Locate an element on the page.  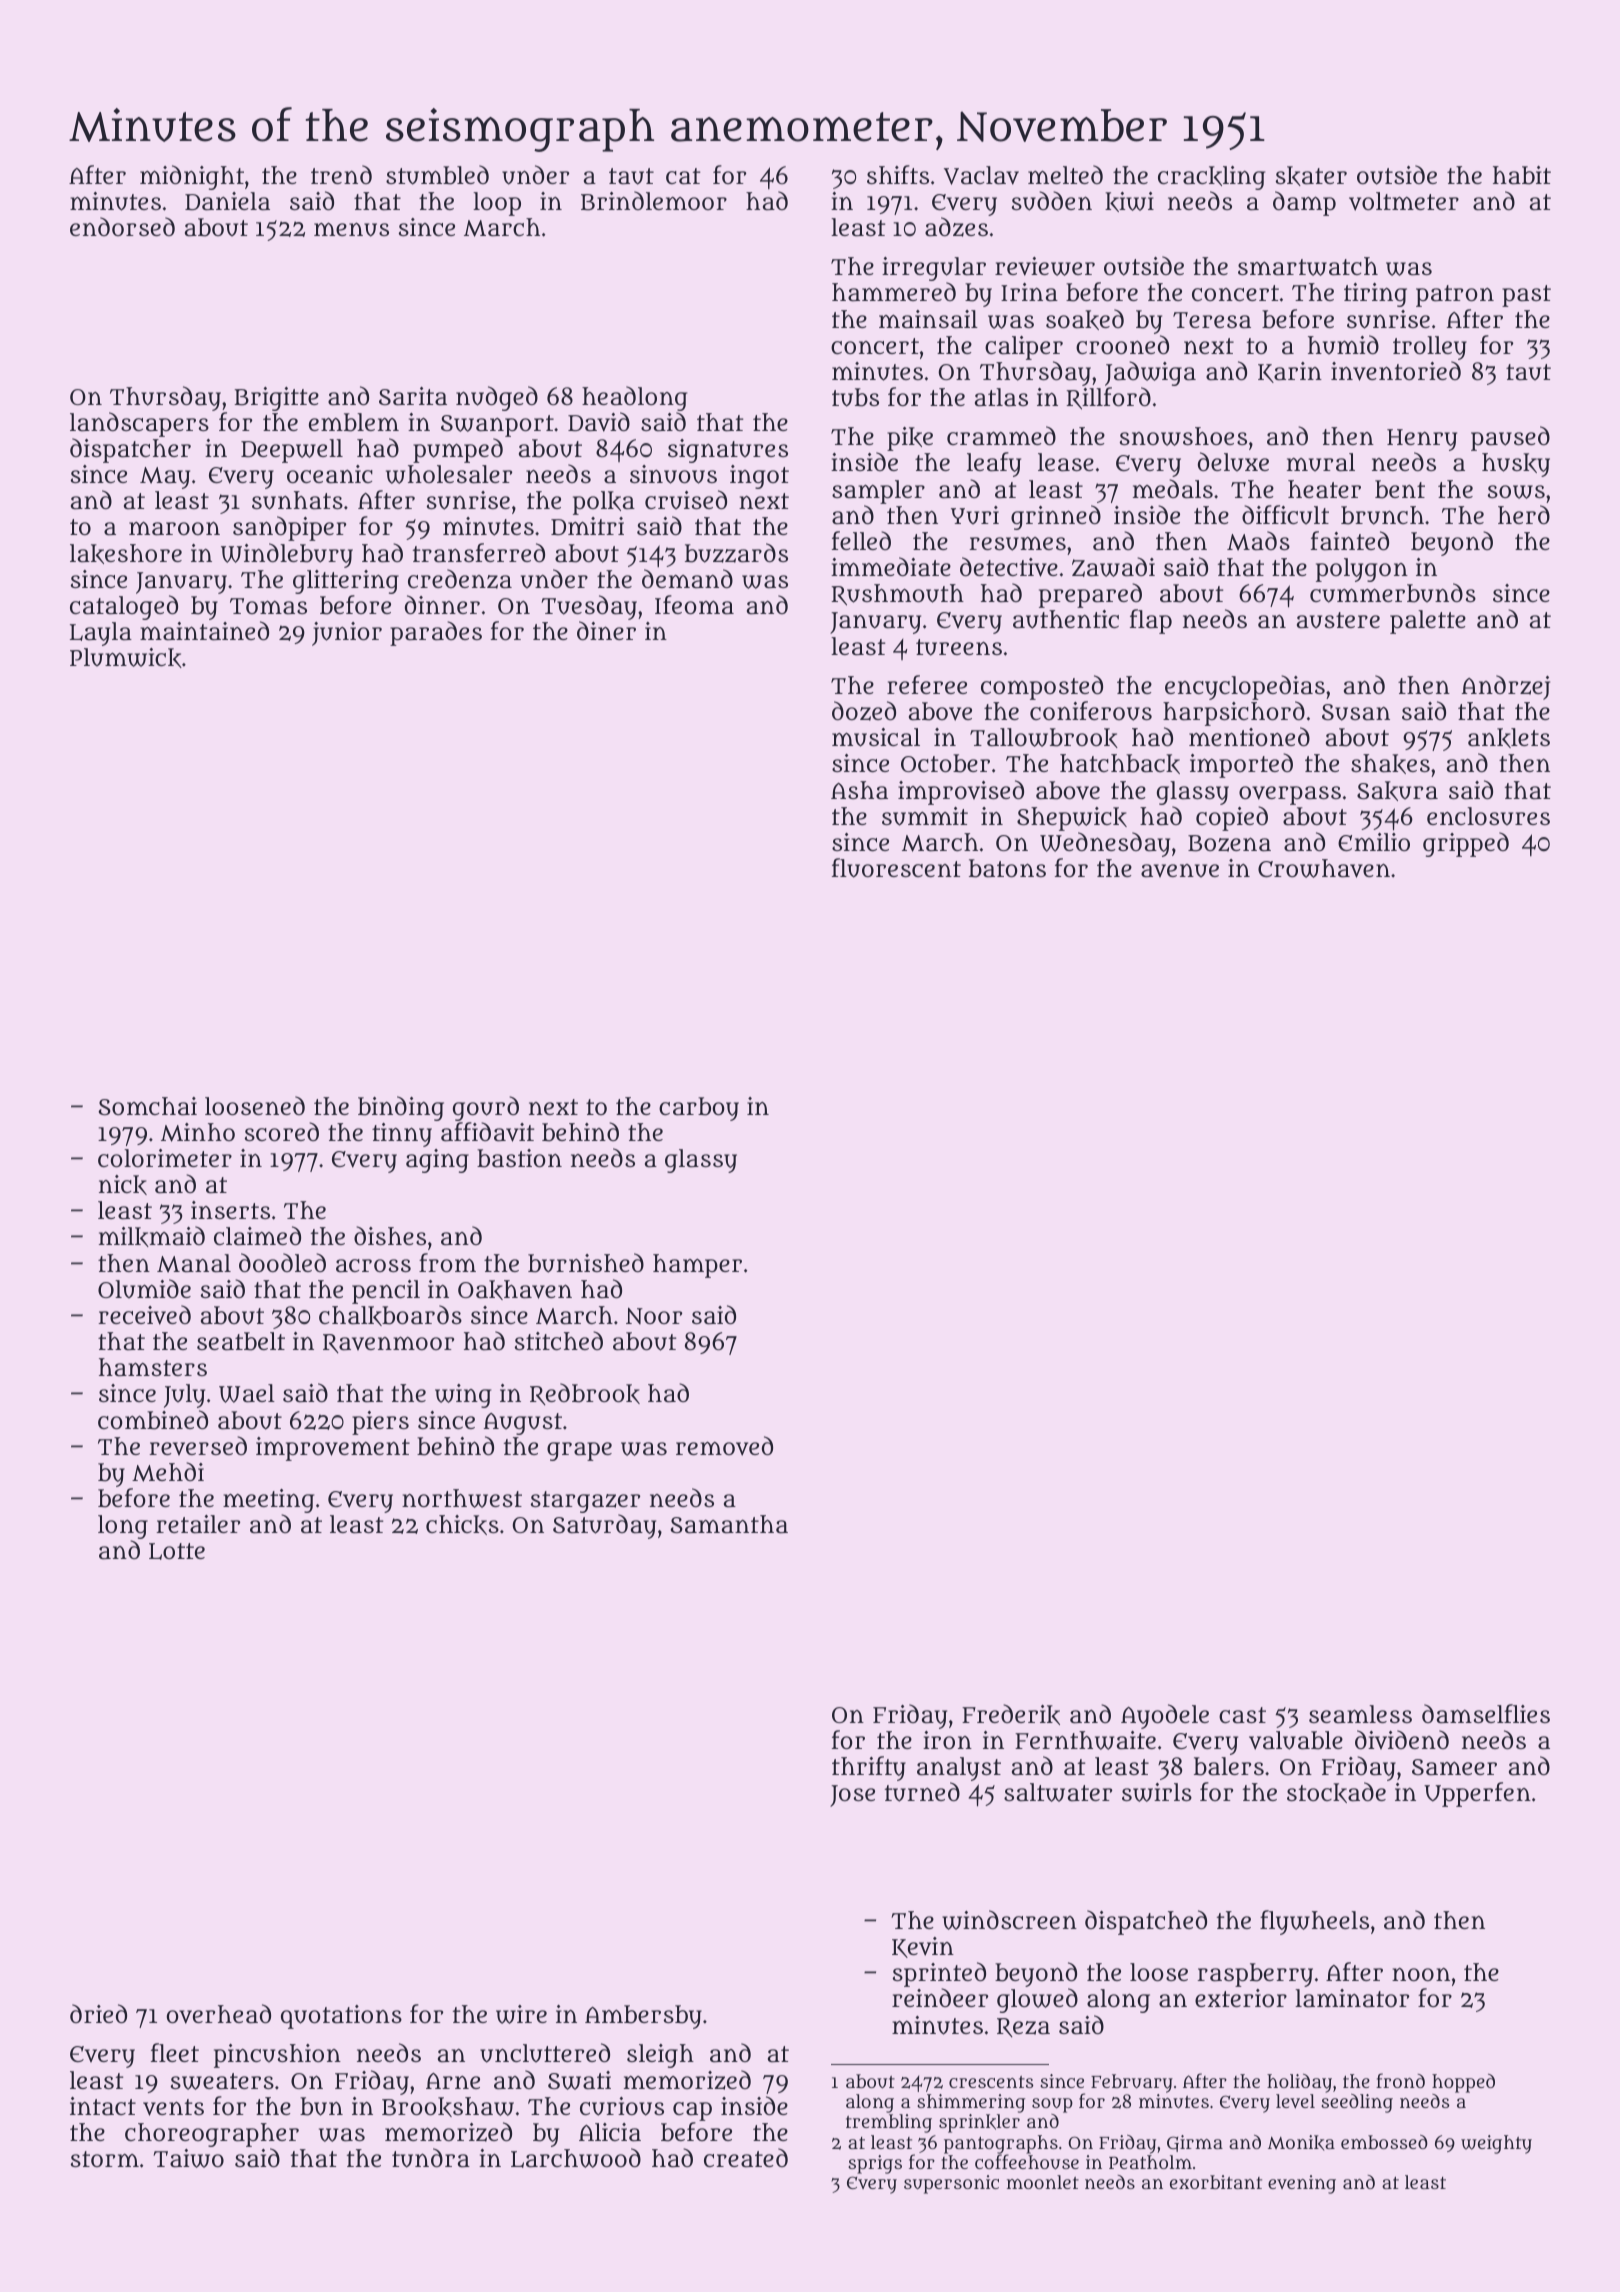
fleet is located at coordinates (175, 2052).
